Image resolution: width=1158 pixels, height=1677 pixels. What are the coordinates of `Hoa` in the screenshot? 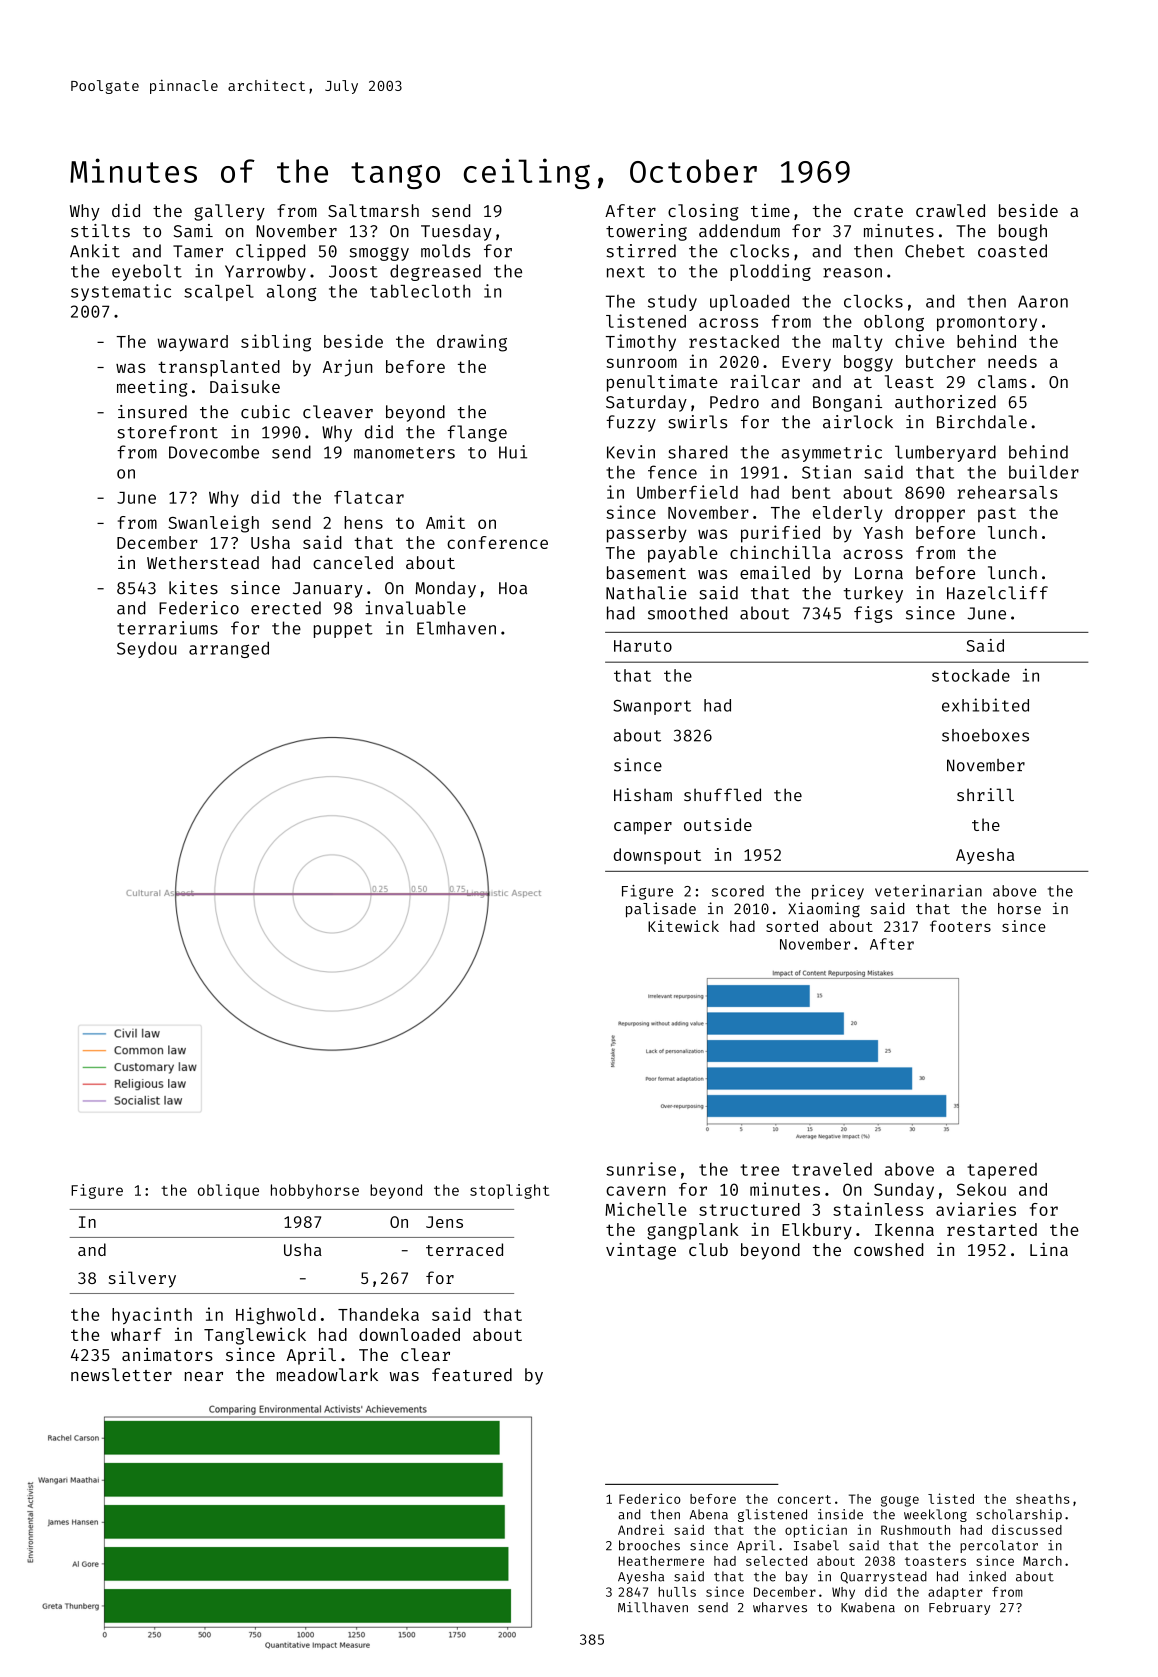 It's located at (513, 588).
